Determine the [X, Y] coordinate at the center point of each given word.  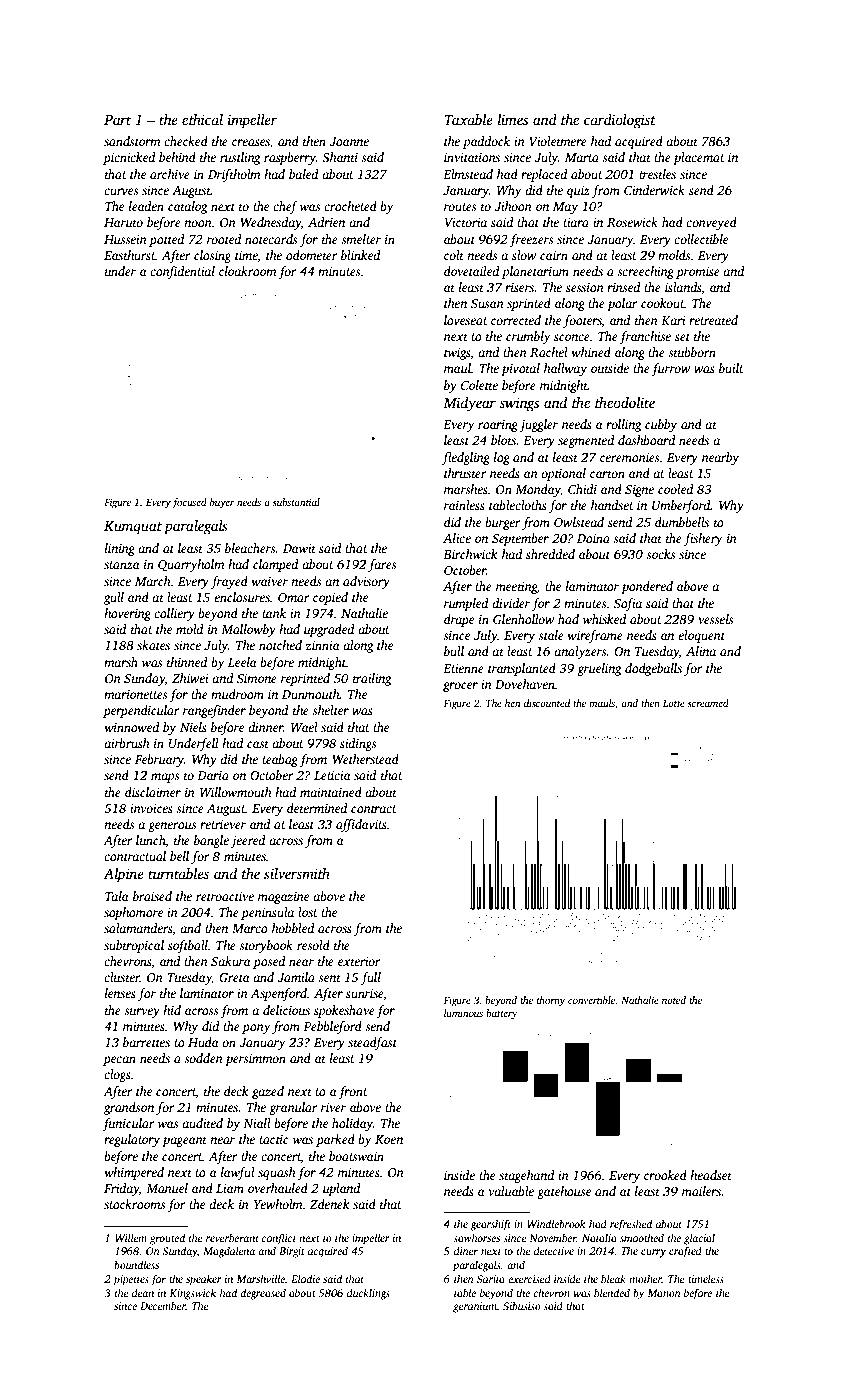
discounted [547, 703]
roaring [498, 426]
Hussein [125, 239]
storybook [266, 946]
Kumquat [133, 528]
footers [582, 321]
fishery [703, 539]
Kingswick [192, 1294]
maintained [331, 792]
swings [519, 404]
